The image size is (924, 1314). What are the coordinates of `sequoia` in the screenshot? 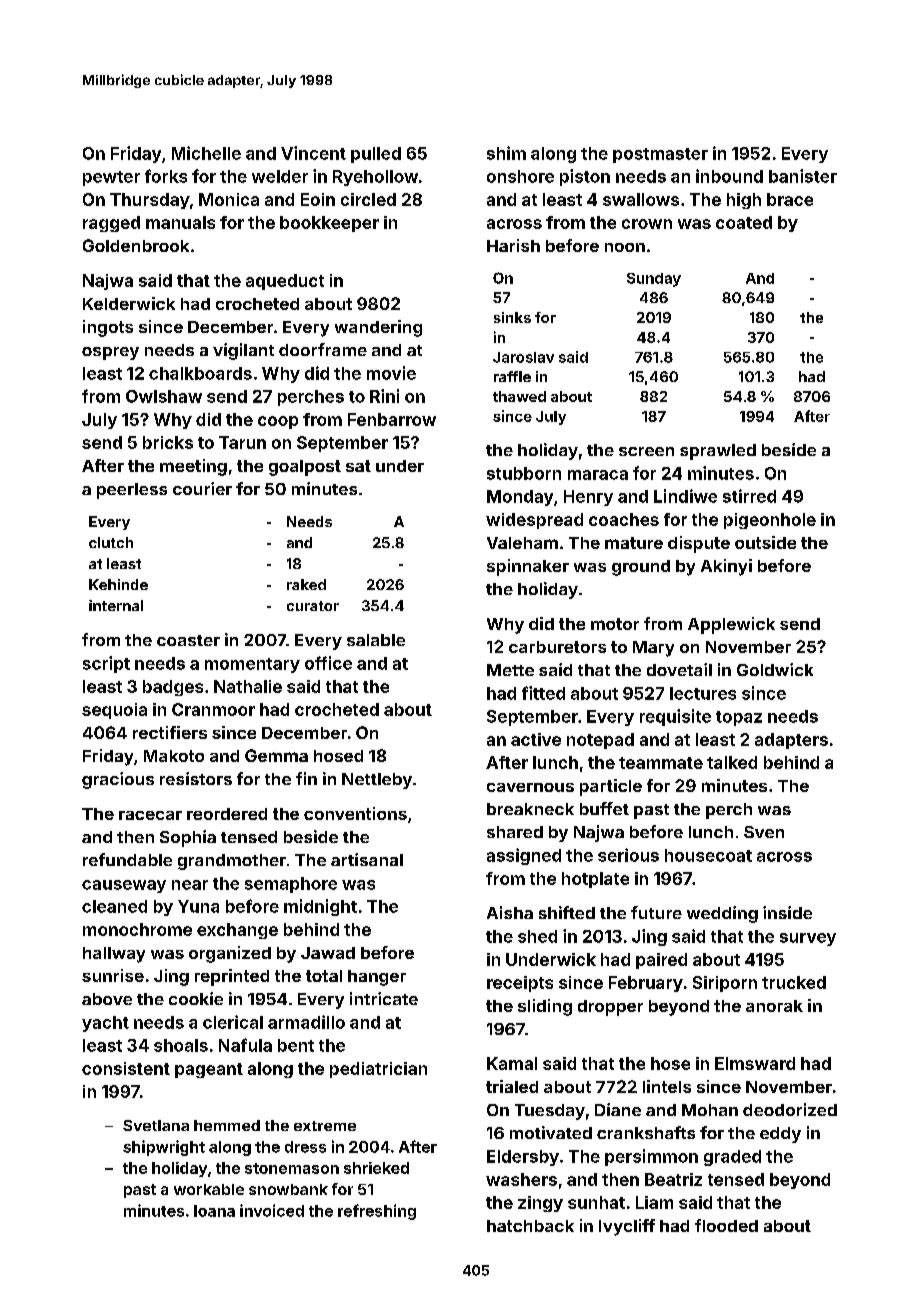 It's located at (114, 711).
